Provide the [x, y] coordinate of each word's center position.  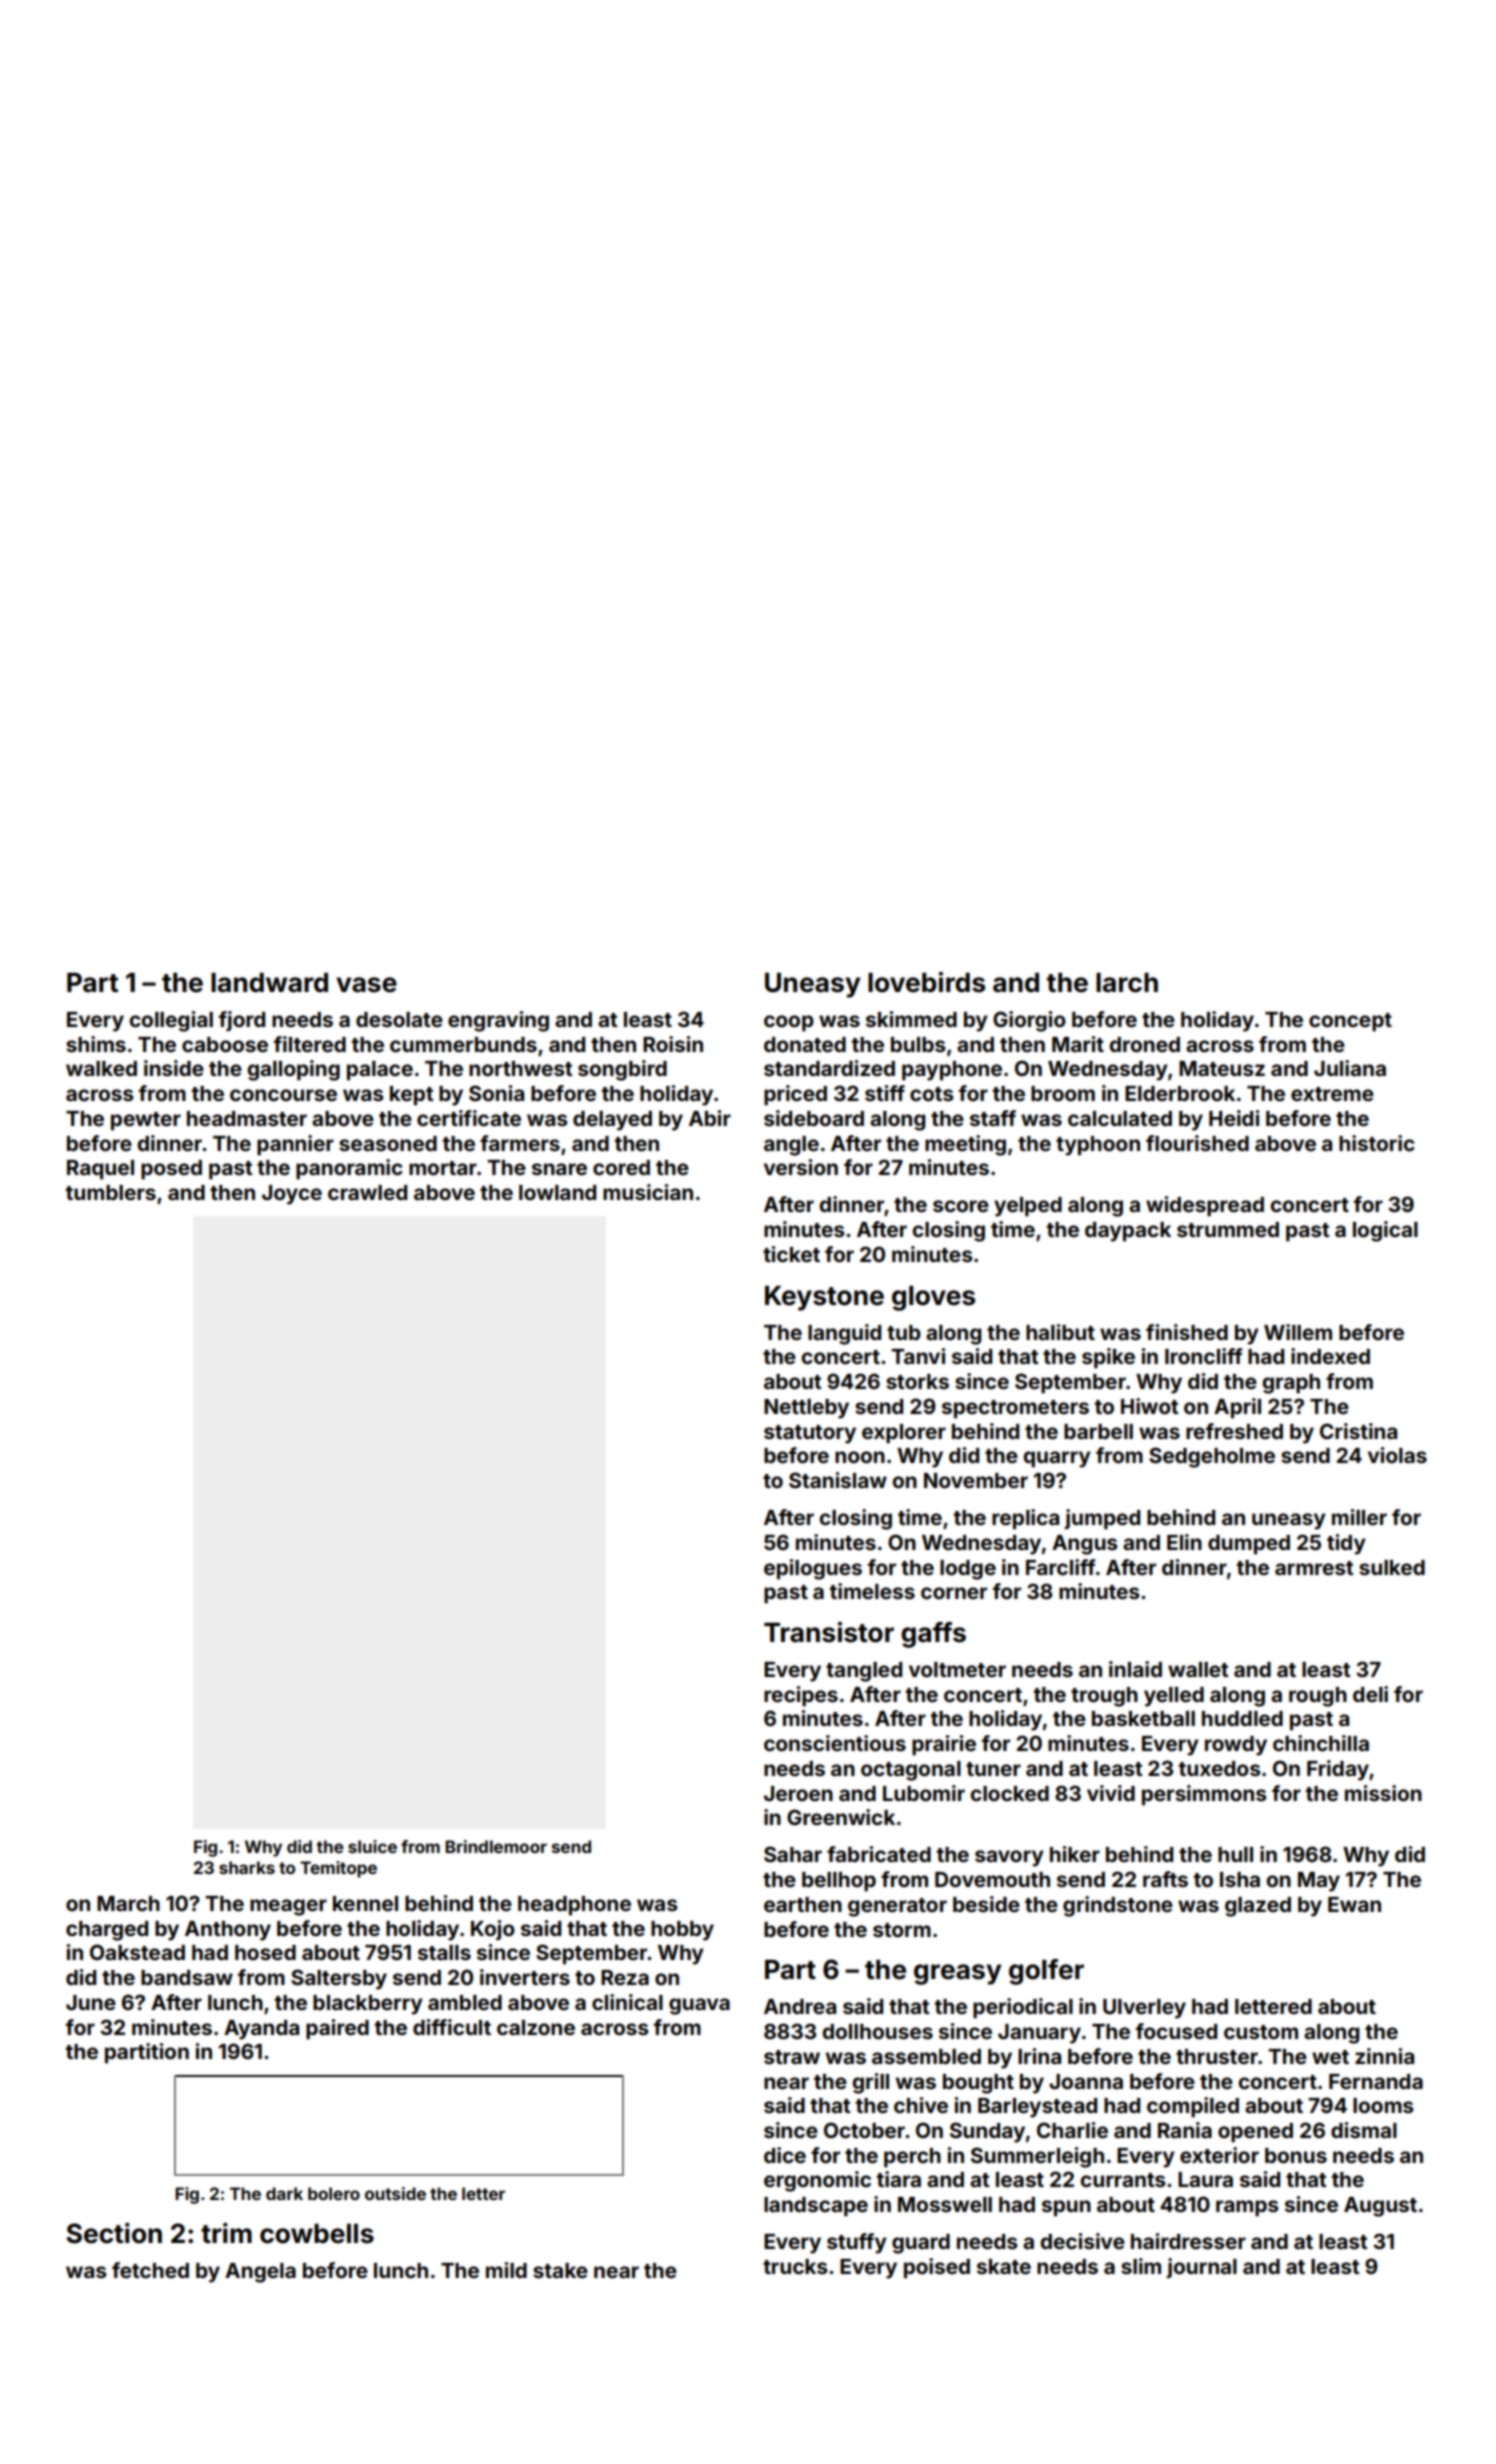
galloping [294, 1070]
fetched [150, 2270]
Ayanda [261, 2030]
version [801, 1167]
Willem [1298, 1332]
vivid [1111, 1793]
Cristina [1358, 1431]
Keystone [824, 1298]
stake [560, 2270]
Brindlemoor [496, 1846]
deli [1370, 1694]
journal [1201, 2268]
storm [902, 1930]
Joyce [292, 1195]
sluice [372, 1846]
